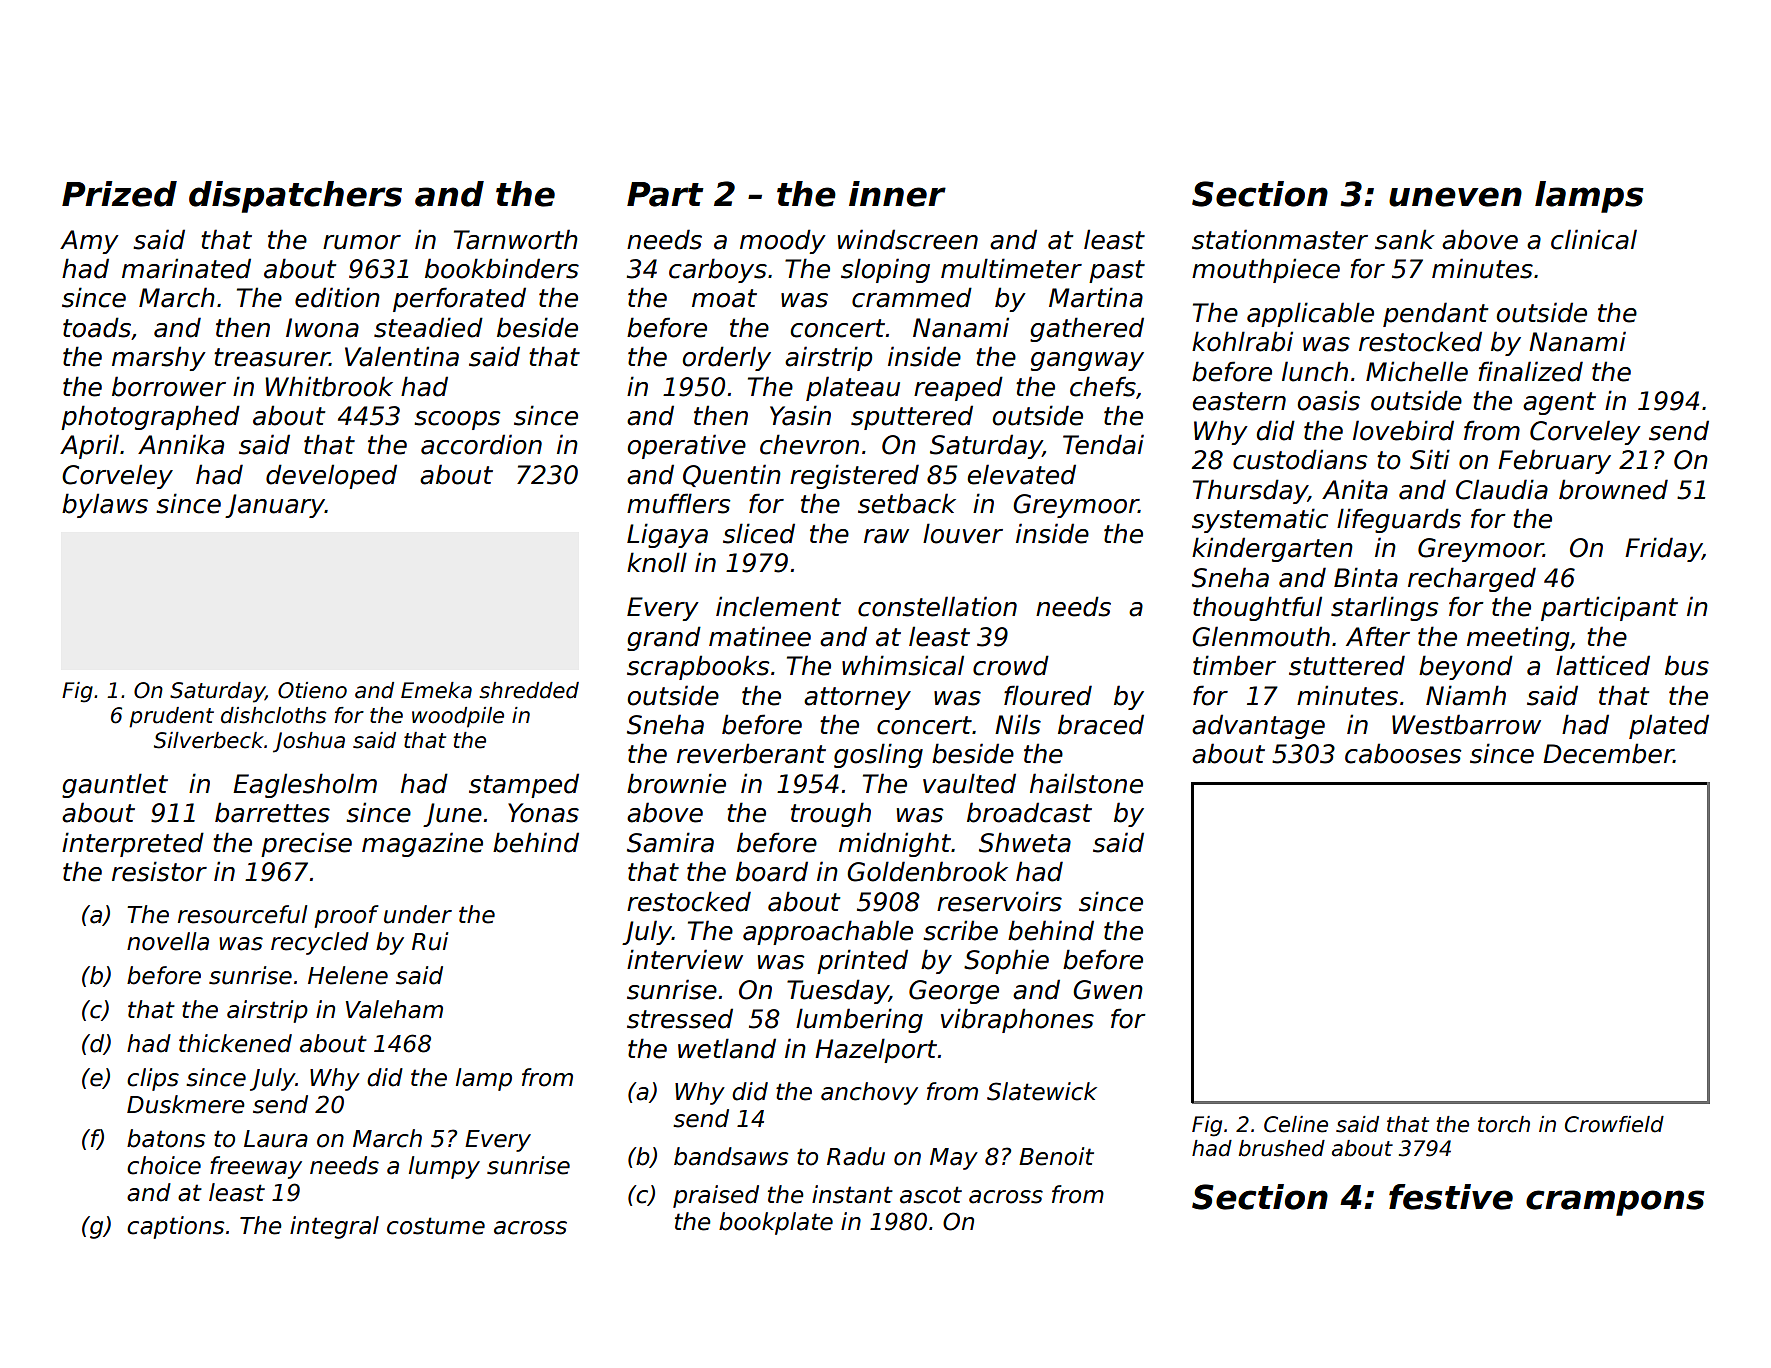 The image size is (1771, 1368). Describe the element at coordinates (1108, 990) in the image. I see `Gwen` at that location.
